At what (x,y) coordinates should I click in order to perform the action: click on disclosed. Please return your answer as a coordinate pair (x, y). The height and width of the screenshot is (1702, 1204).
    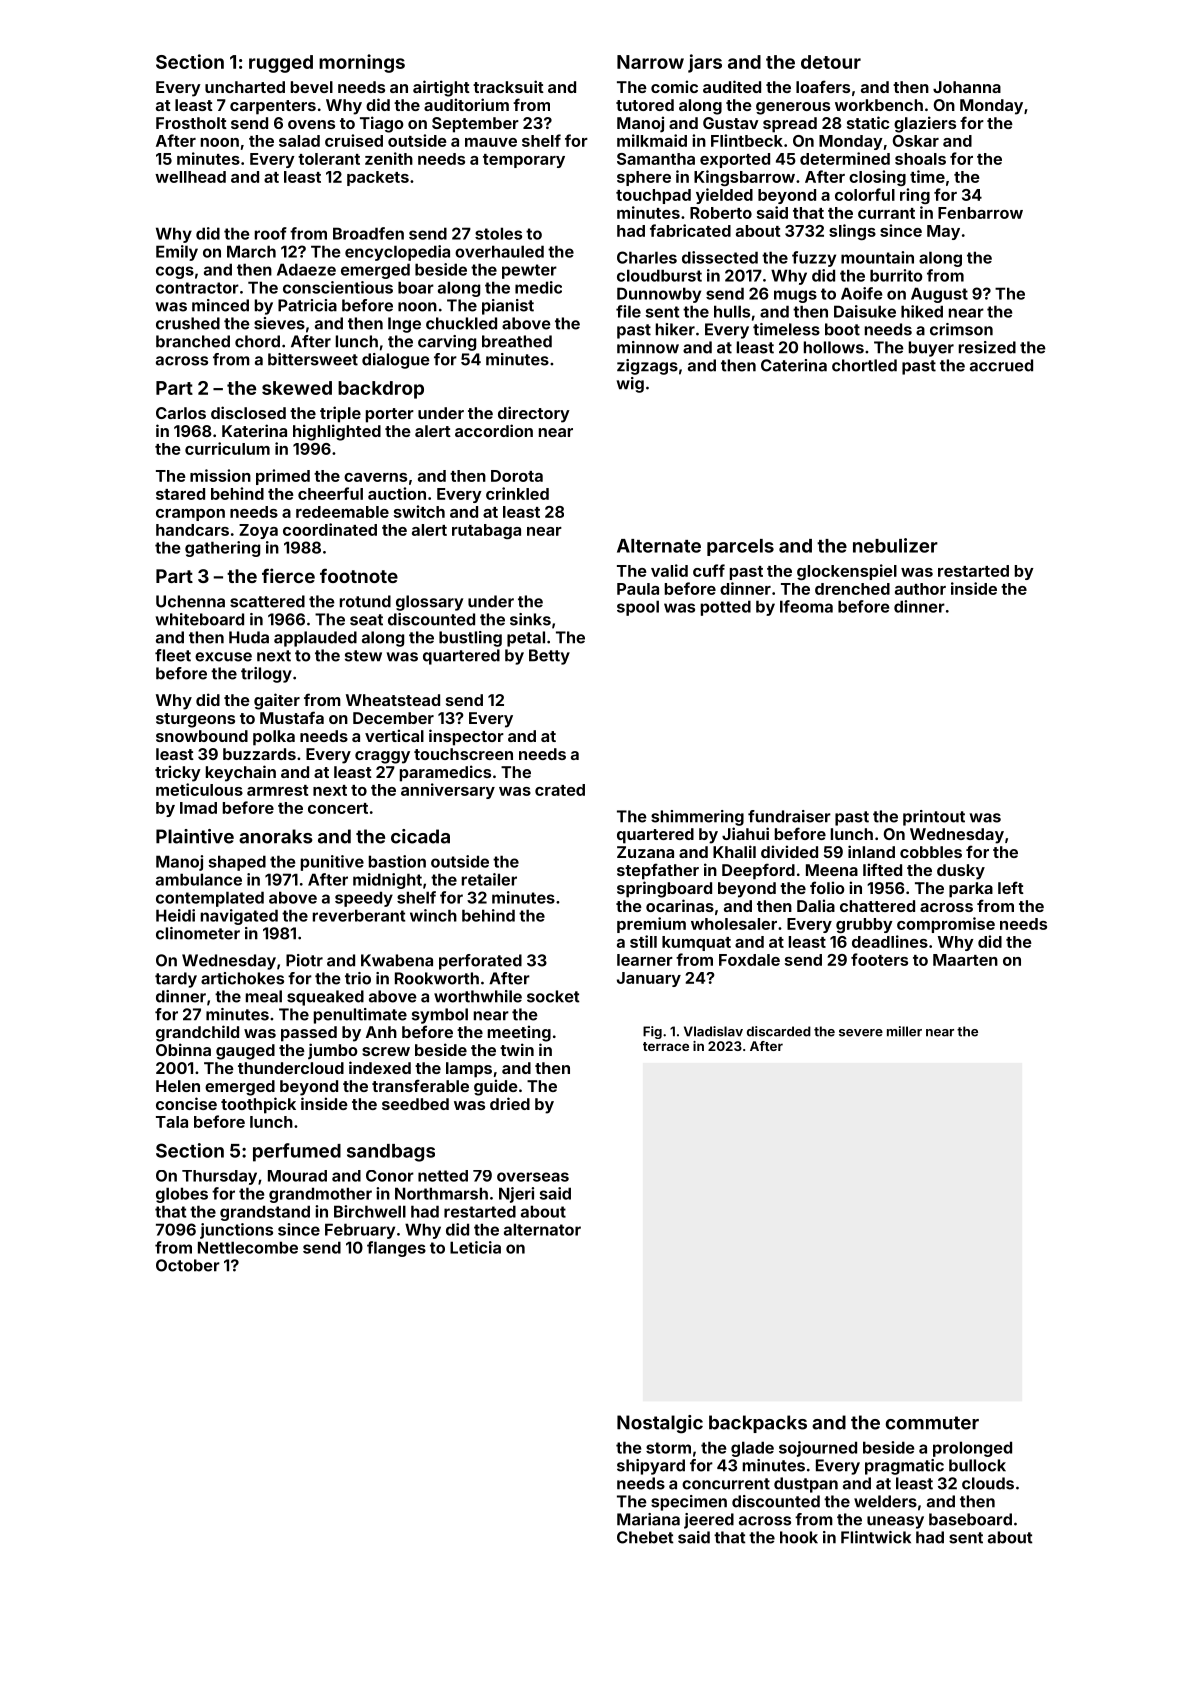
    Looking at the image, I should click on (248, 412).
